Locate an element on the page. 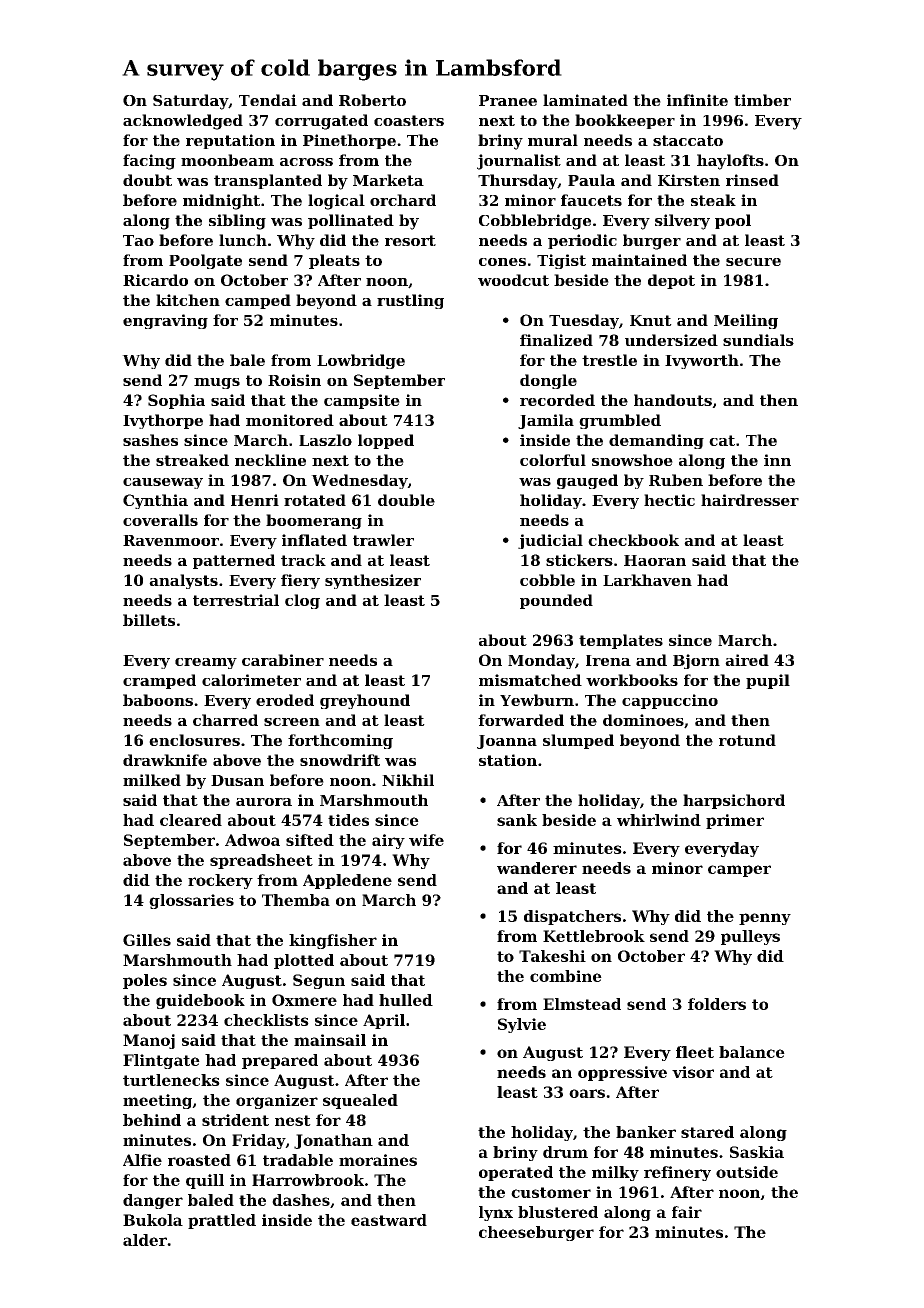  dashes is located at coordinates (301, 1200).
